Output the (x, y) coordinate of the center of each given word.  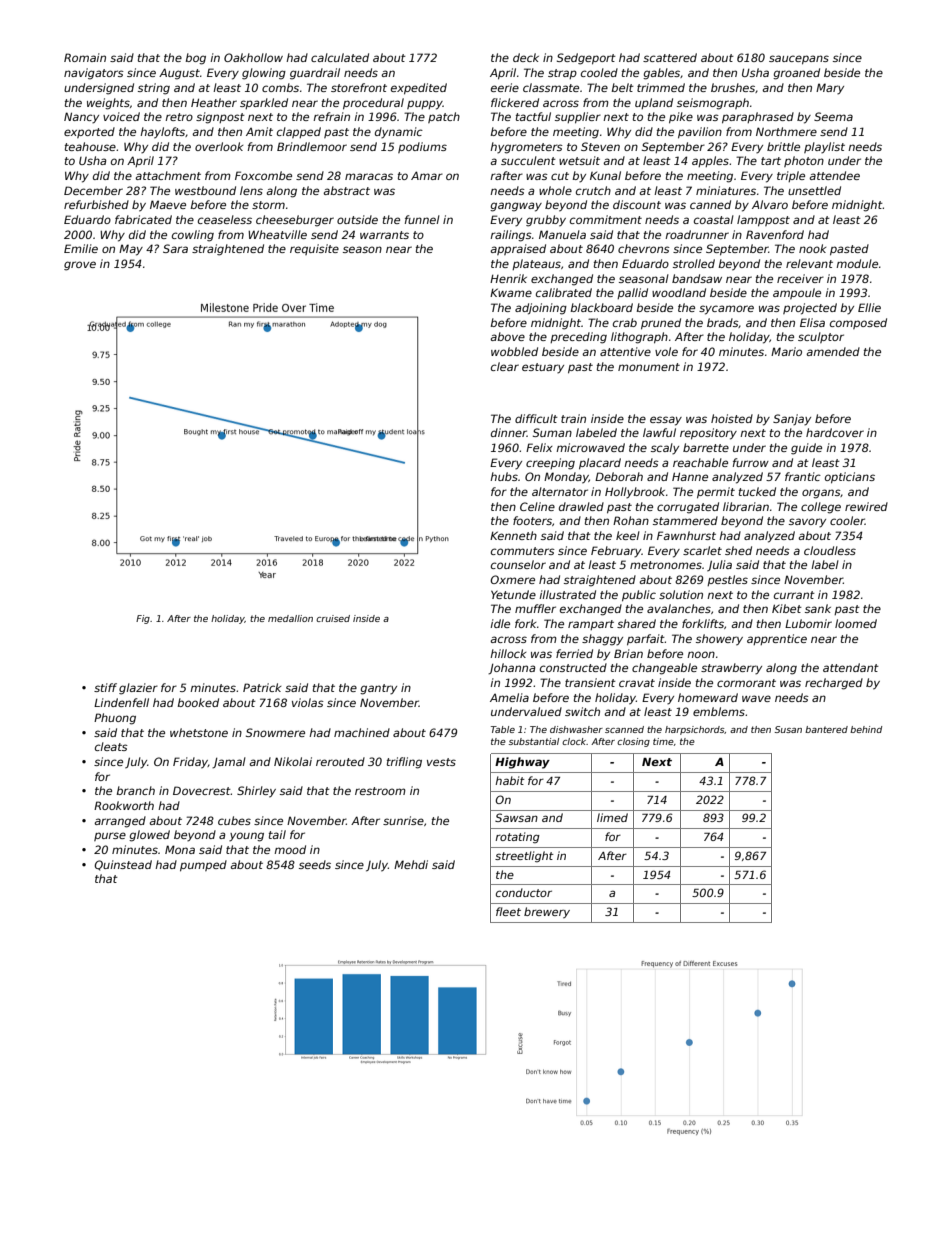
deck (526, 57)
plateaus (536, 264)
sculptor (821, 337)
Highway (522, 763)
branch (135, 790)
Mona (180, 849)
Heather (214, 102)
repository (708, 434)
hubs (504, 476)
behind (866, 729)
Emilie (81, 248)
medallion (290, 618)
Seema (833, 116)
